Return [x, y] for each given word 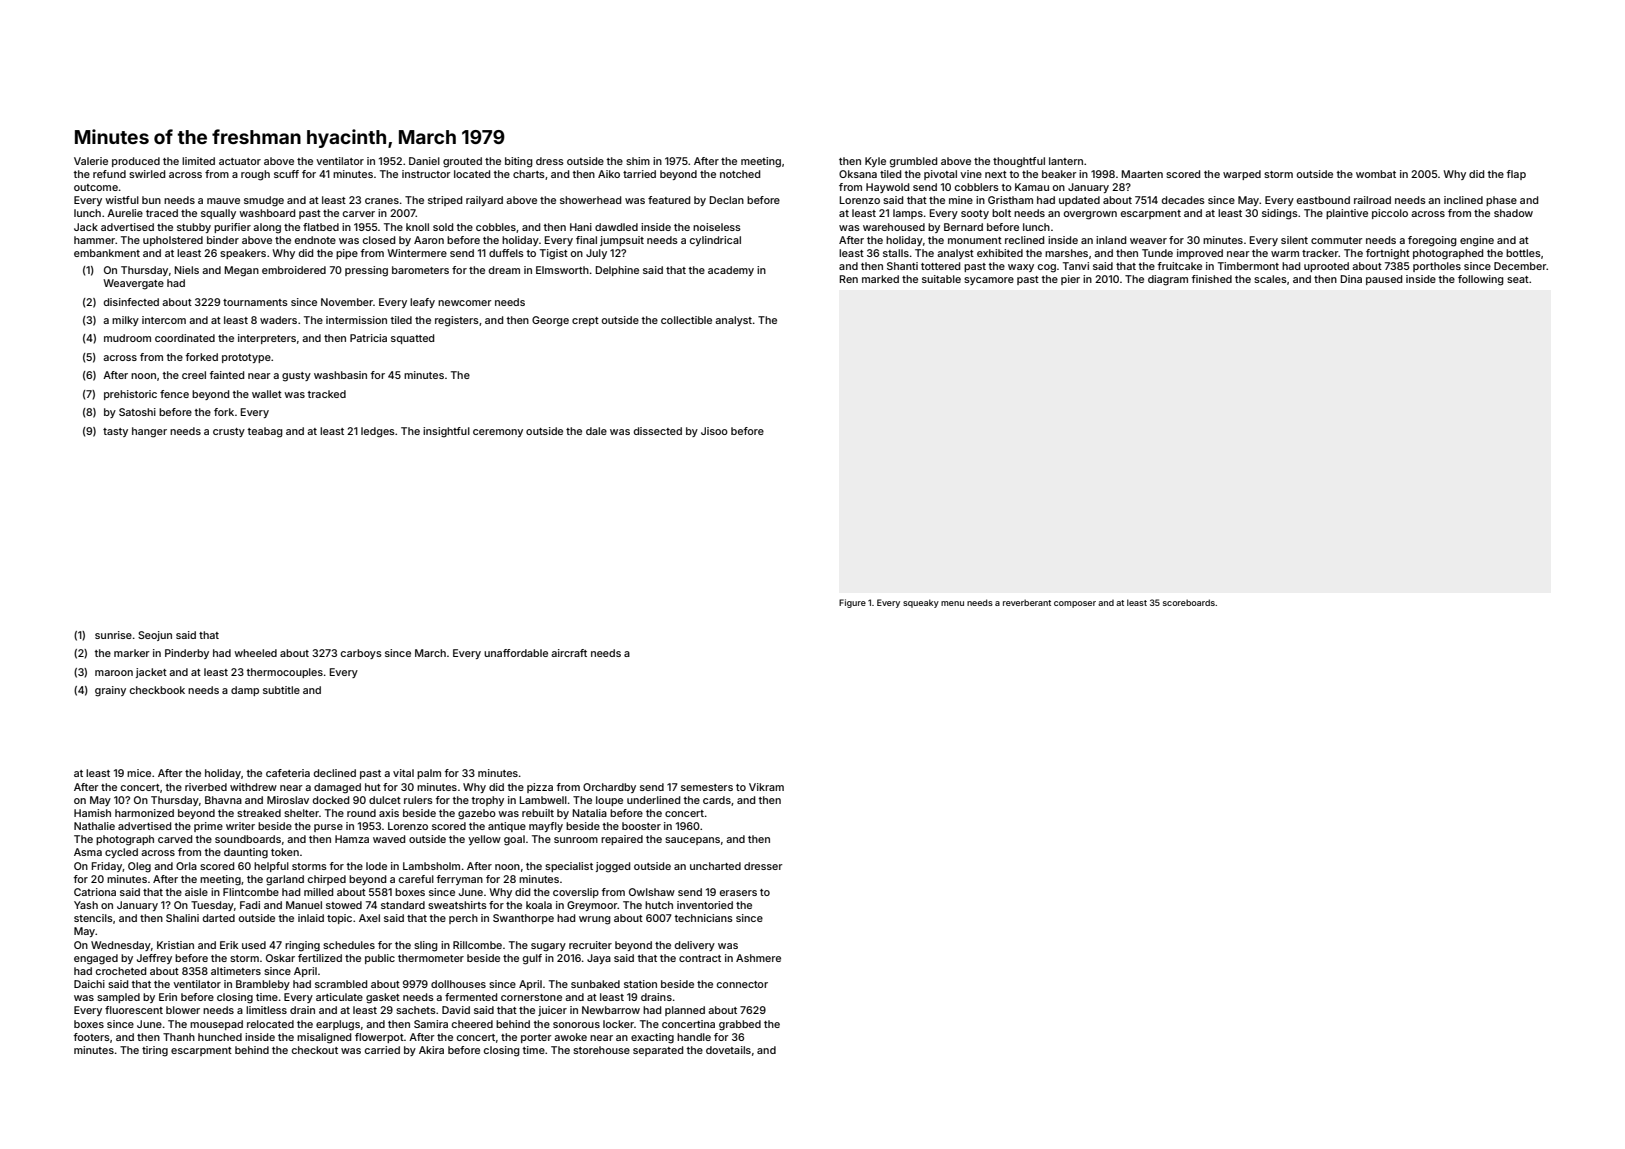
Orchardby [609, 788]
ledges [378, 432]
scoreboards [1189, 602]
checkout [315, 1050]
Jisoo [714, 431]
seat [1518, 279]
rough [255, 175]
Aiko [609, 174]
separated [658, 1051]
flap [1516, 175]
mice [139, 773]
